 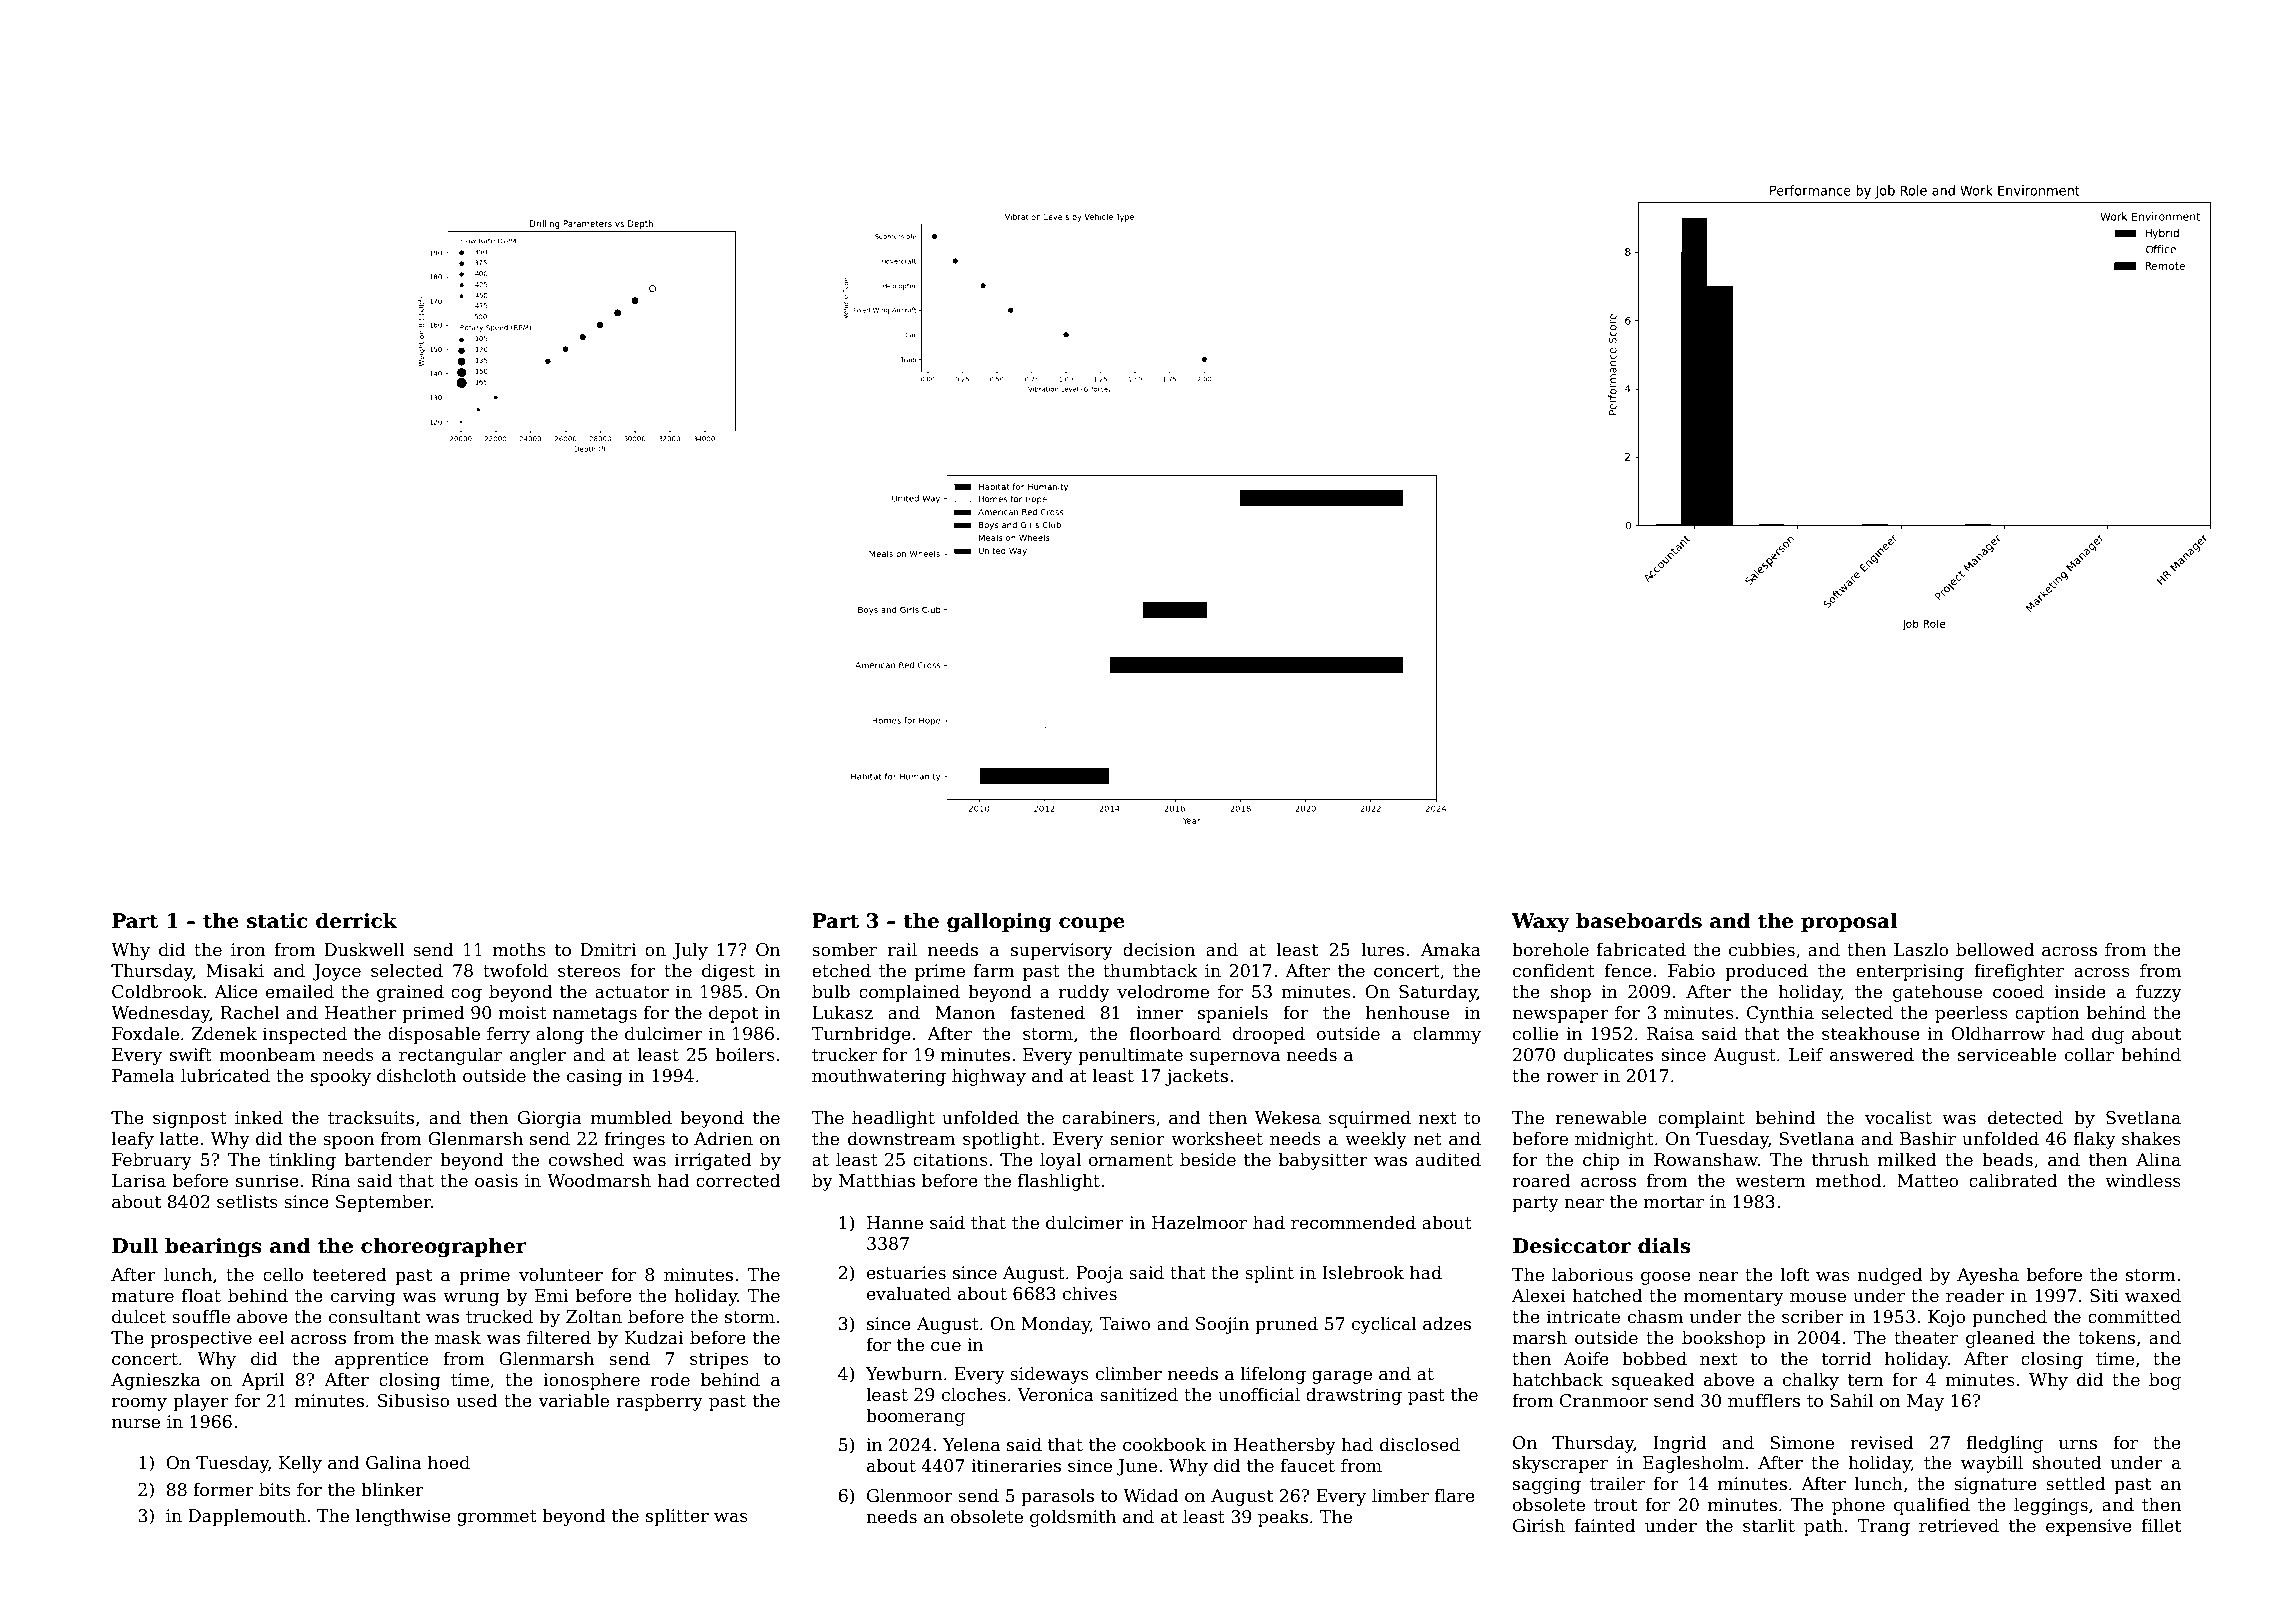 I want to click on cue, so click(x=946, y=1347).
